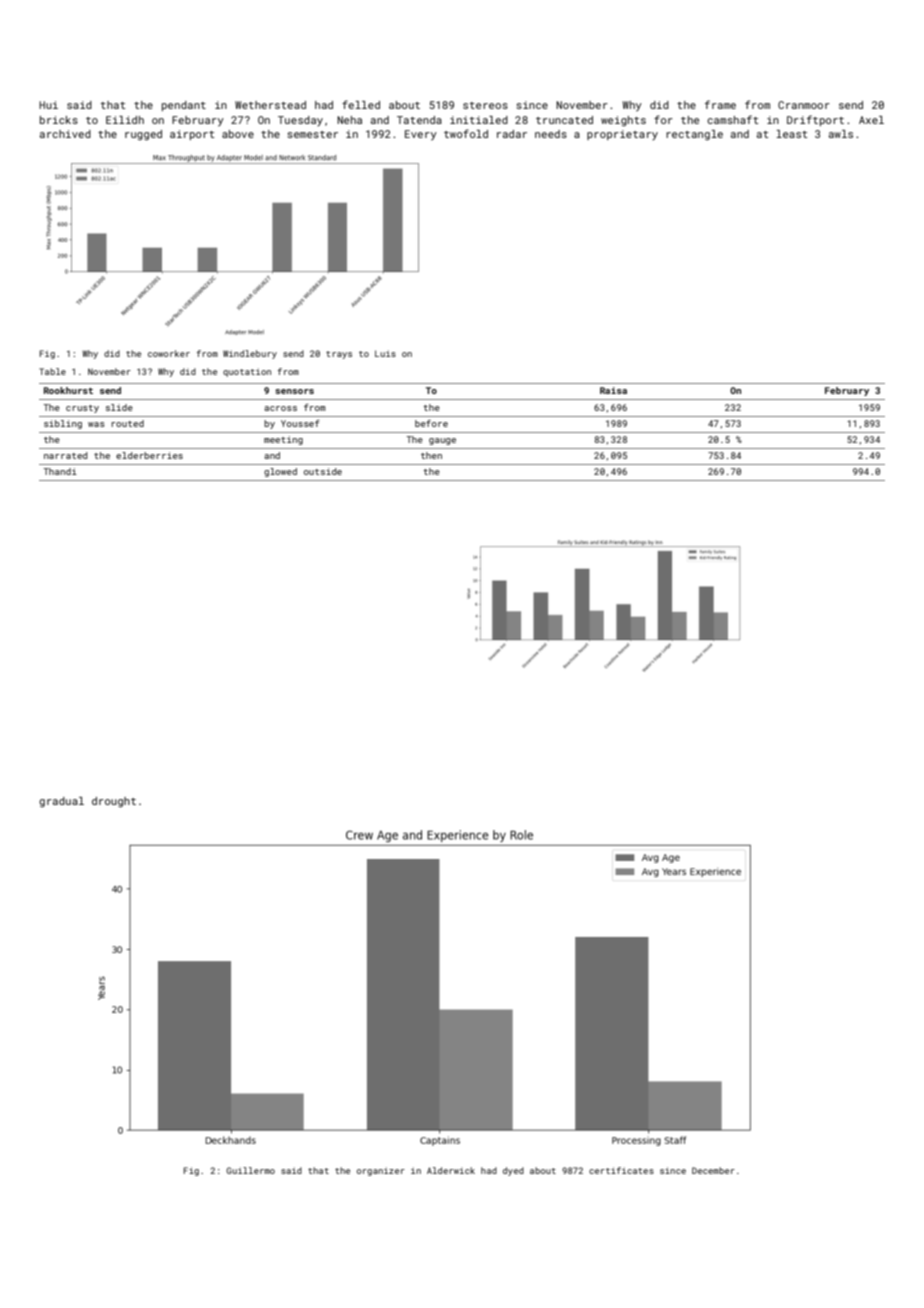 Image resolution: width=924 pixels, height=1308 pixels. What do you see at coordinates (250, 1170) in the page?
I see `Guillermo` at bounding box center [250, 1170].
